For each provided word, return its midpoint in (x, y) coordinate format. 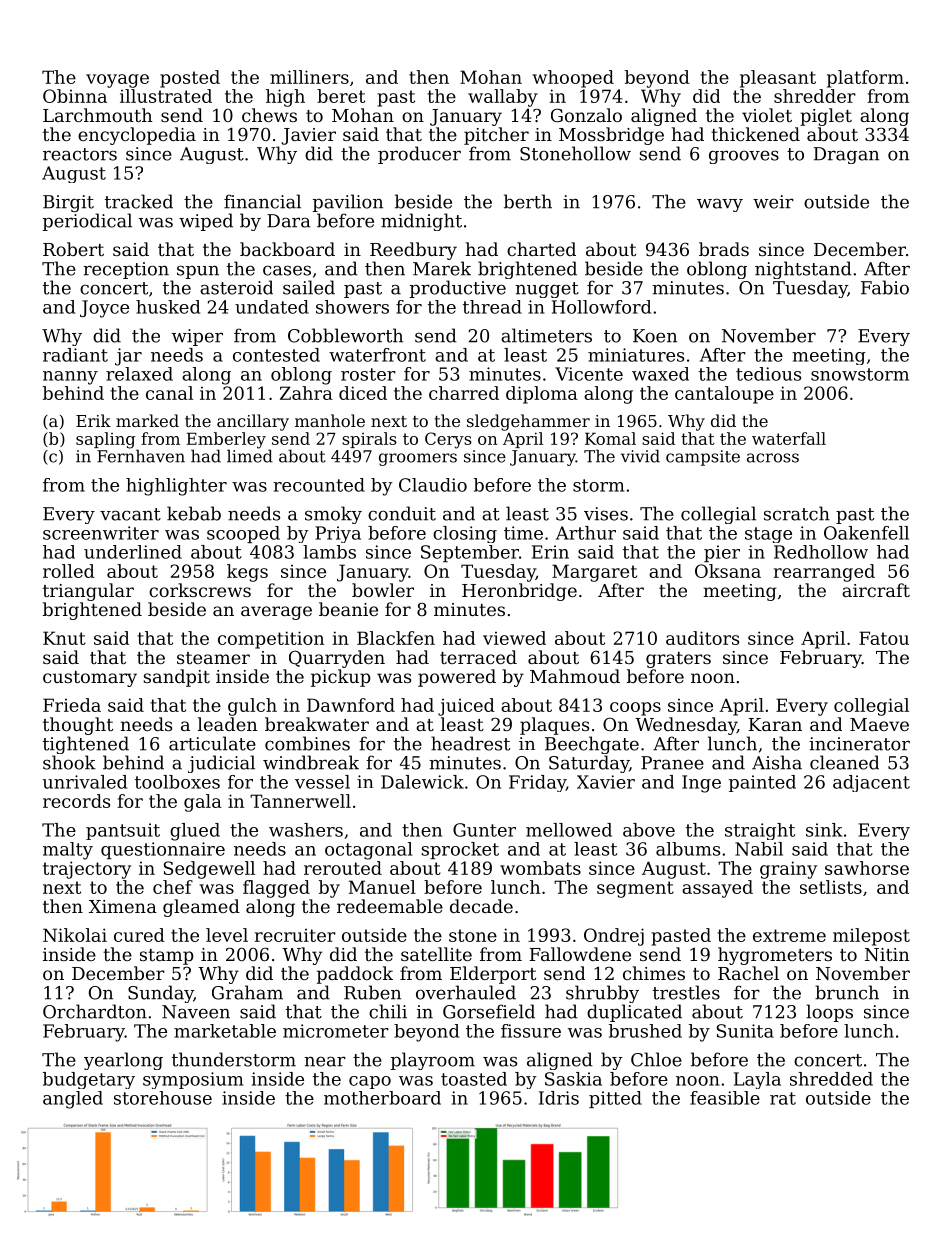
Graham (247, 992)
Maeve (879, 724)
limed (250, 456)
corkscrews (200, 590)
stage (768, 535)
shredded (831, 1079)
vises (606, 514)
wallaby (503, 98)
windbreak (311, 762)
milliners (309, 77)
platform (865, 79)
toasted (474, 1079)
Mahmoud (575, 676)
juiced (466, 707)
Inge (701, 784)
